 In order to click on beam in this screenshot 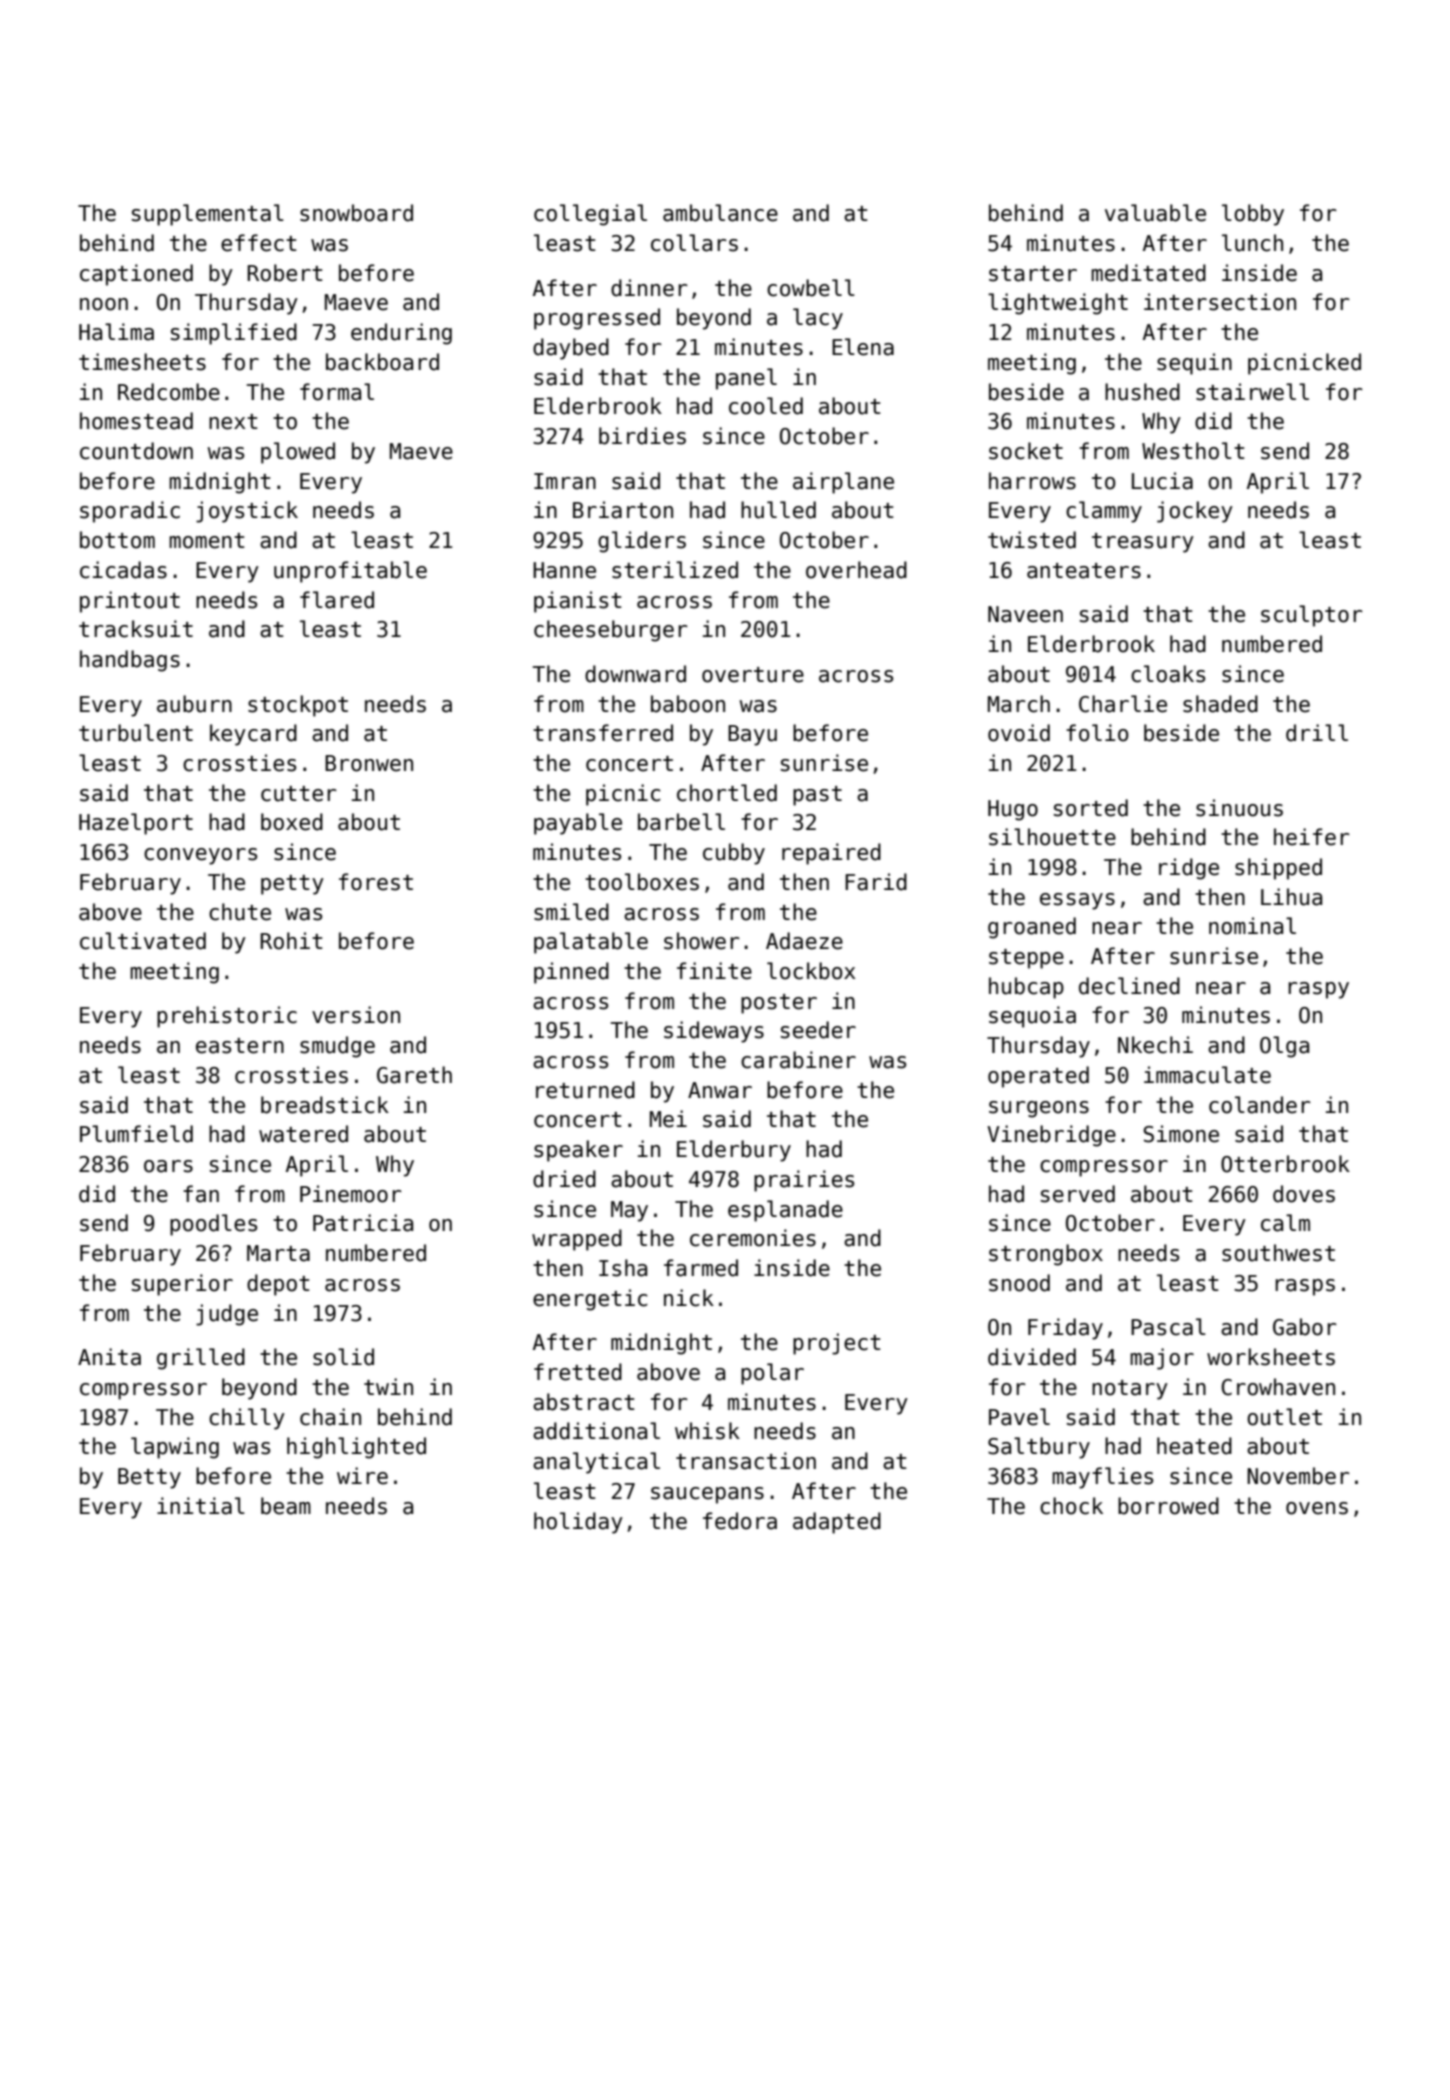, I will do `click(286, 1506)`.
